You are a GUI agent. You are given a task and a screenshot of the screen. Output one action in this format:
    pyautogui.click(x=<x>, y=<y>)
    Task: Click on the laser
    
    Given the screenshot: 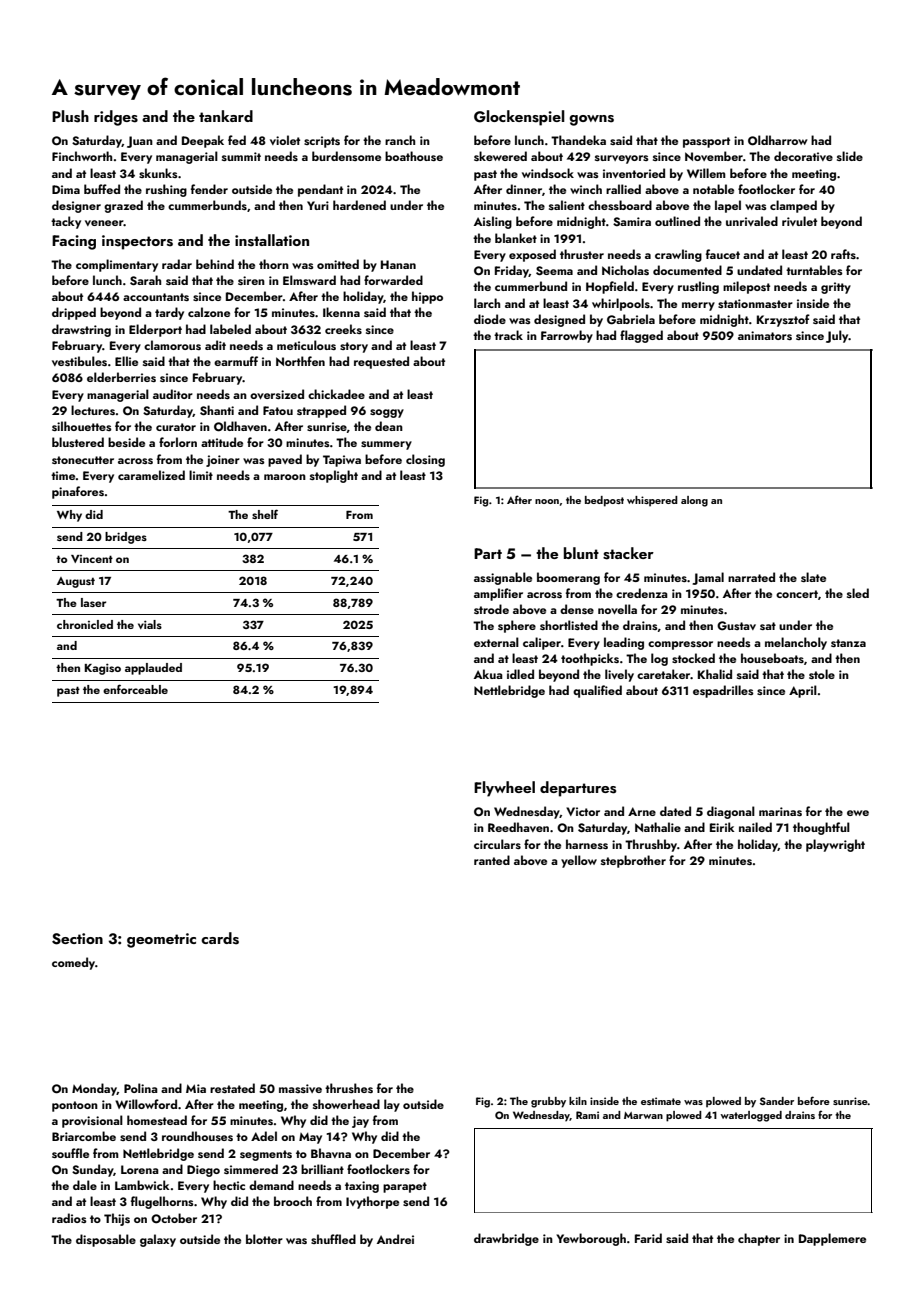 What is the action you would take?
    pyautogui.click(x=93, y=602)
